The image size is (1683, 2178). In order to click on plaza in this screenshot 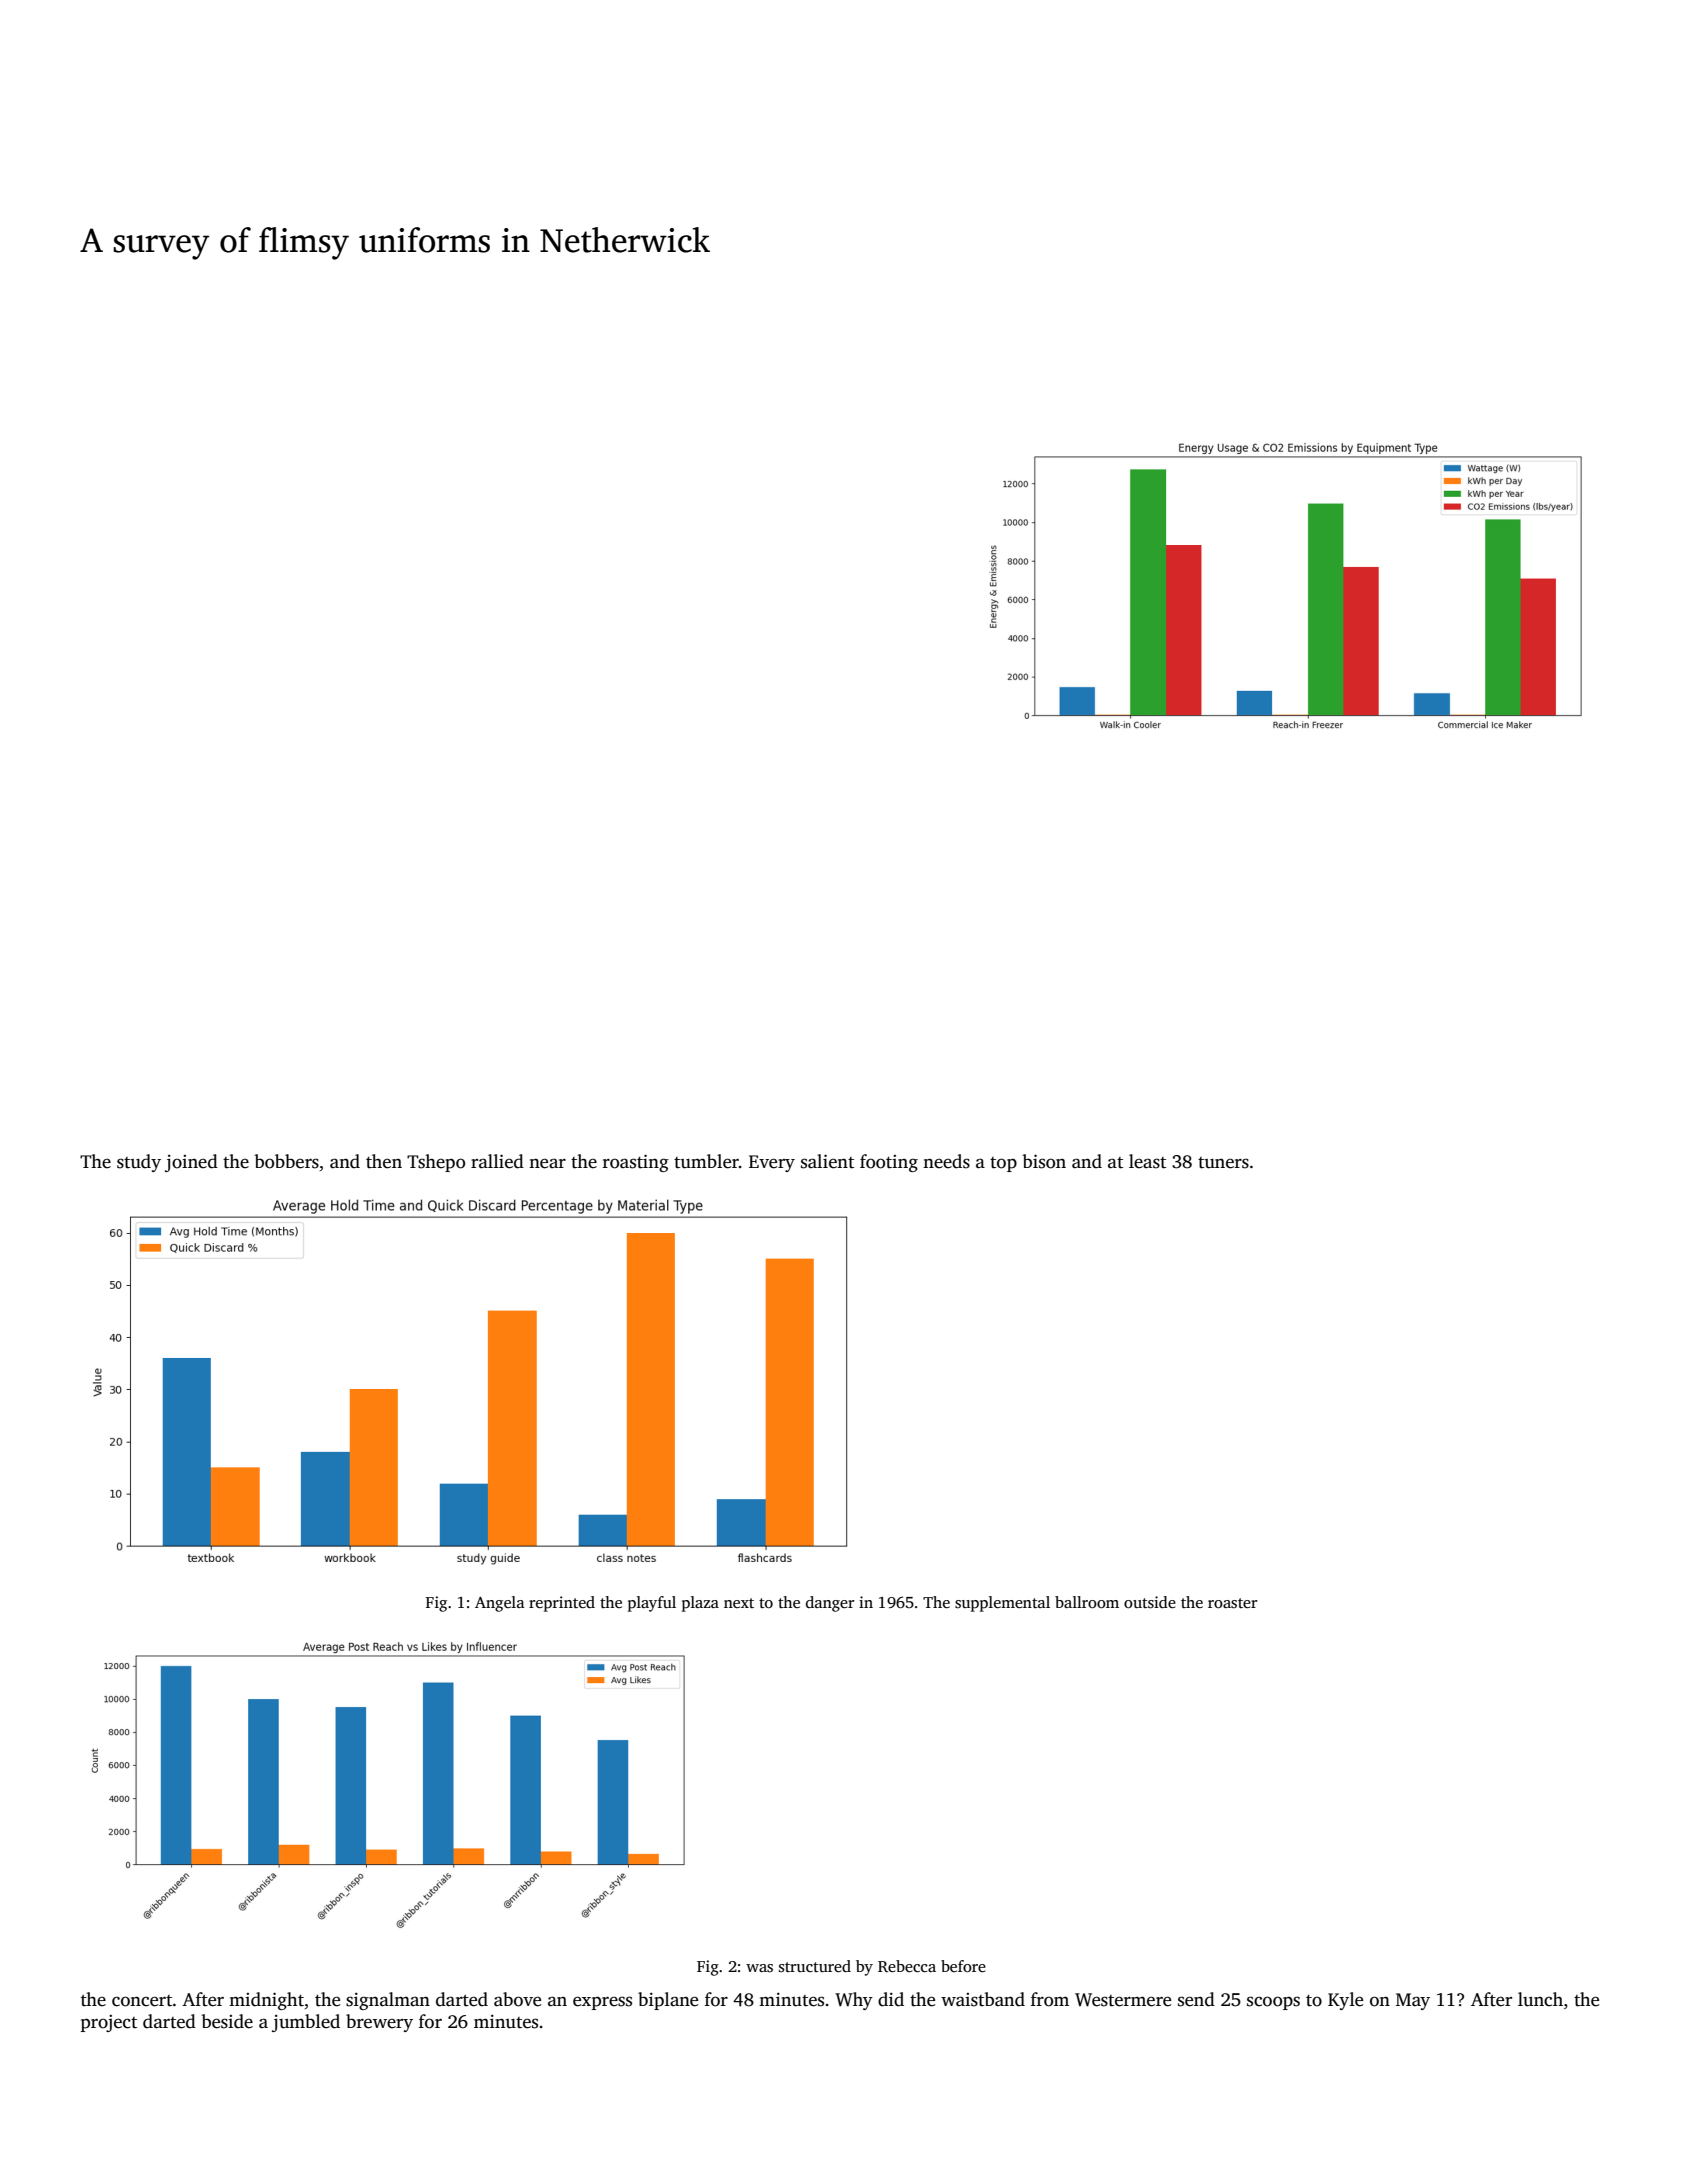, I will do `click(700, 1604)`.
